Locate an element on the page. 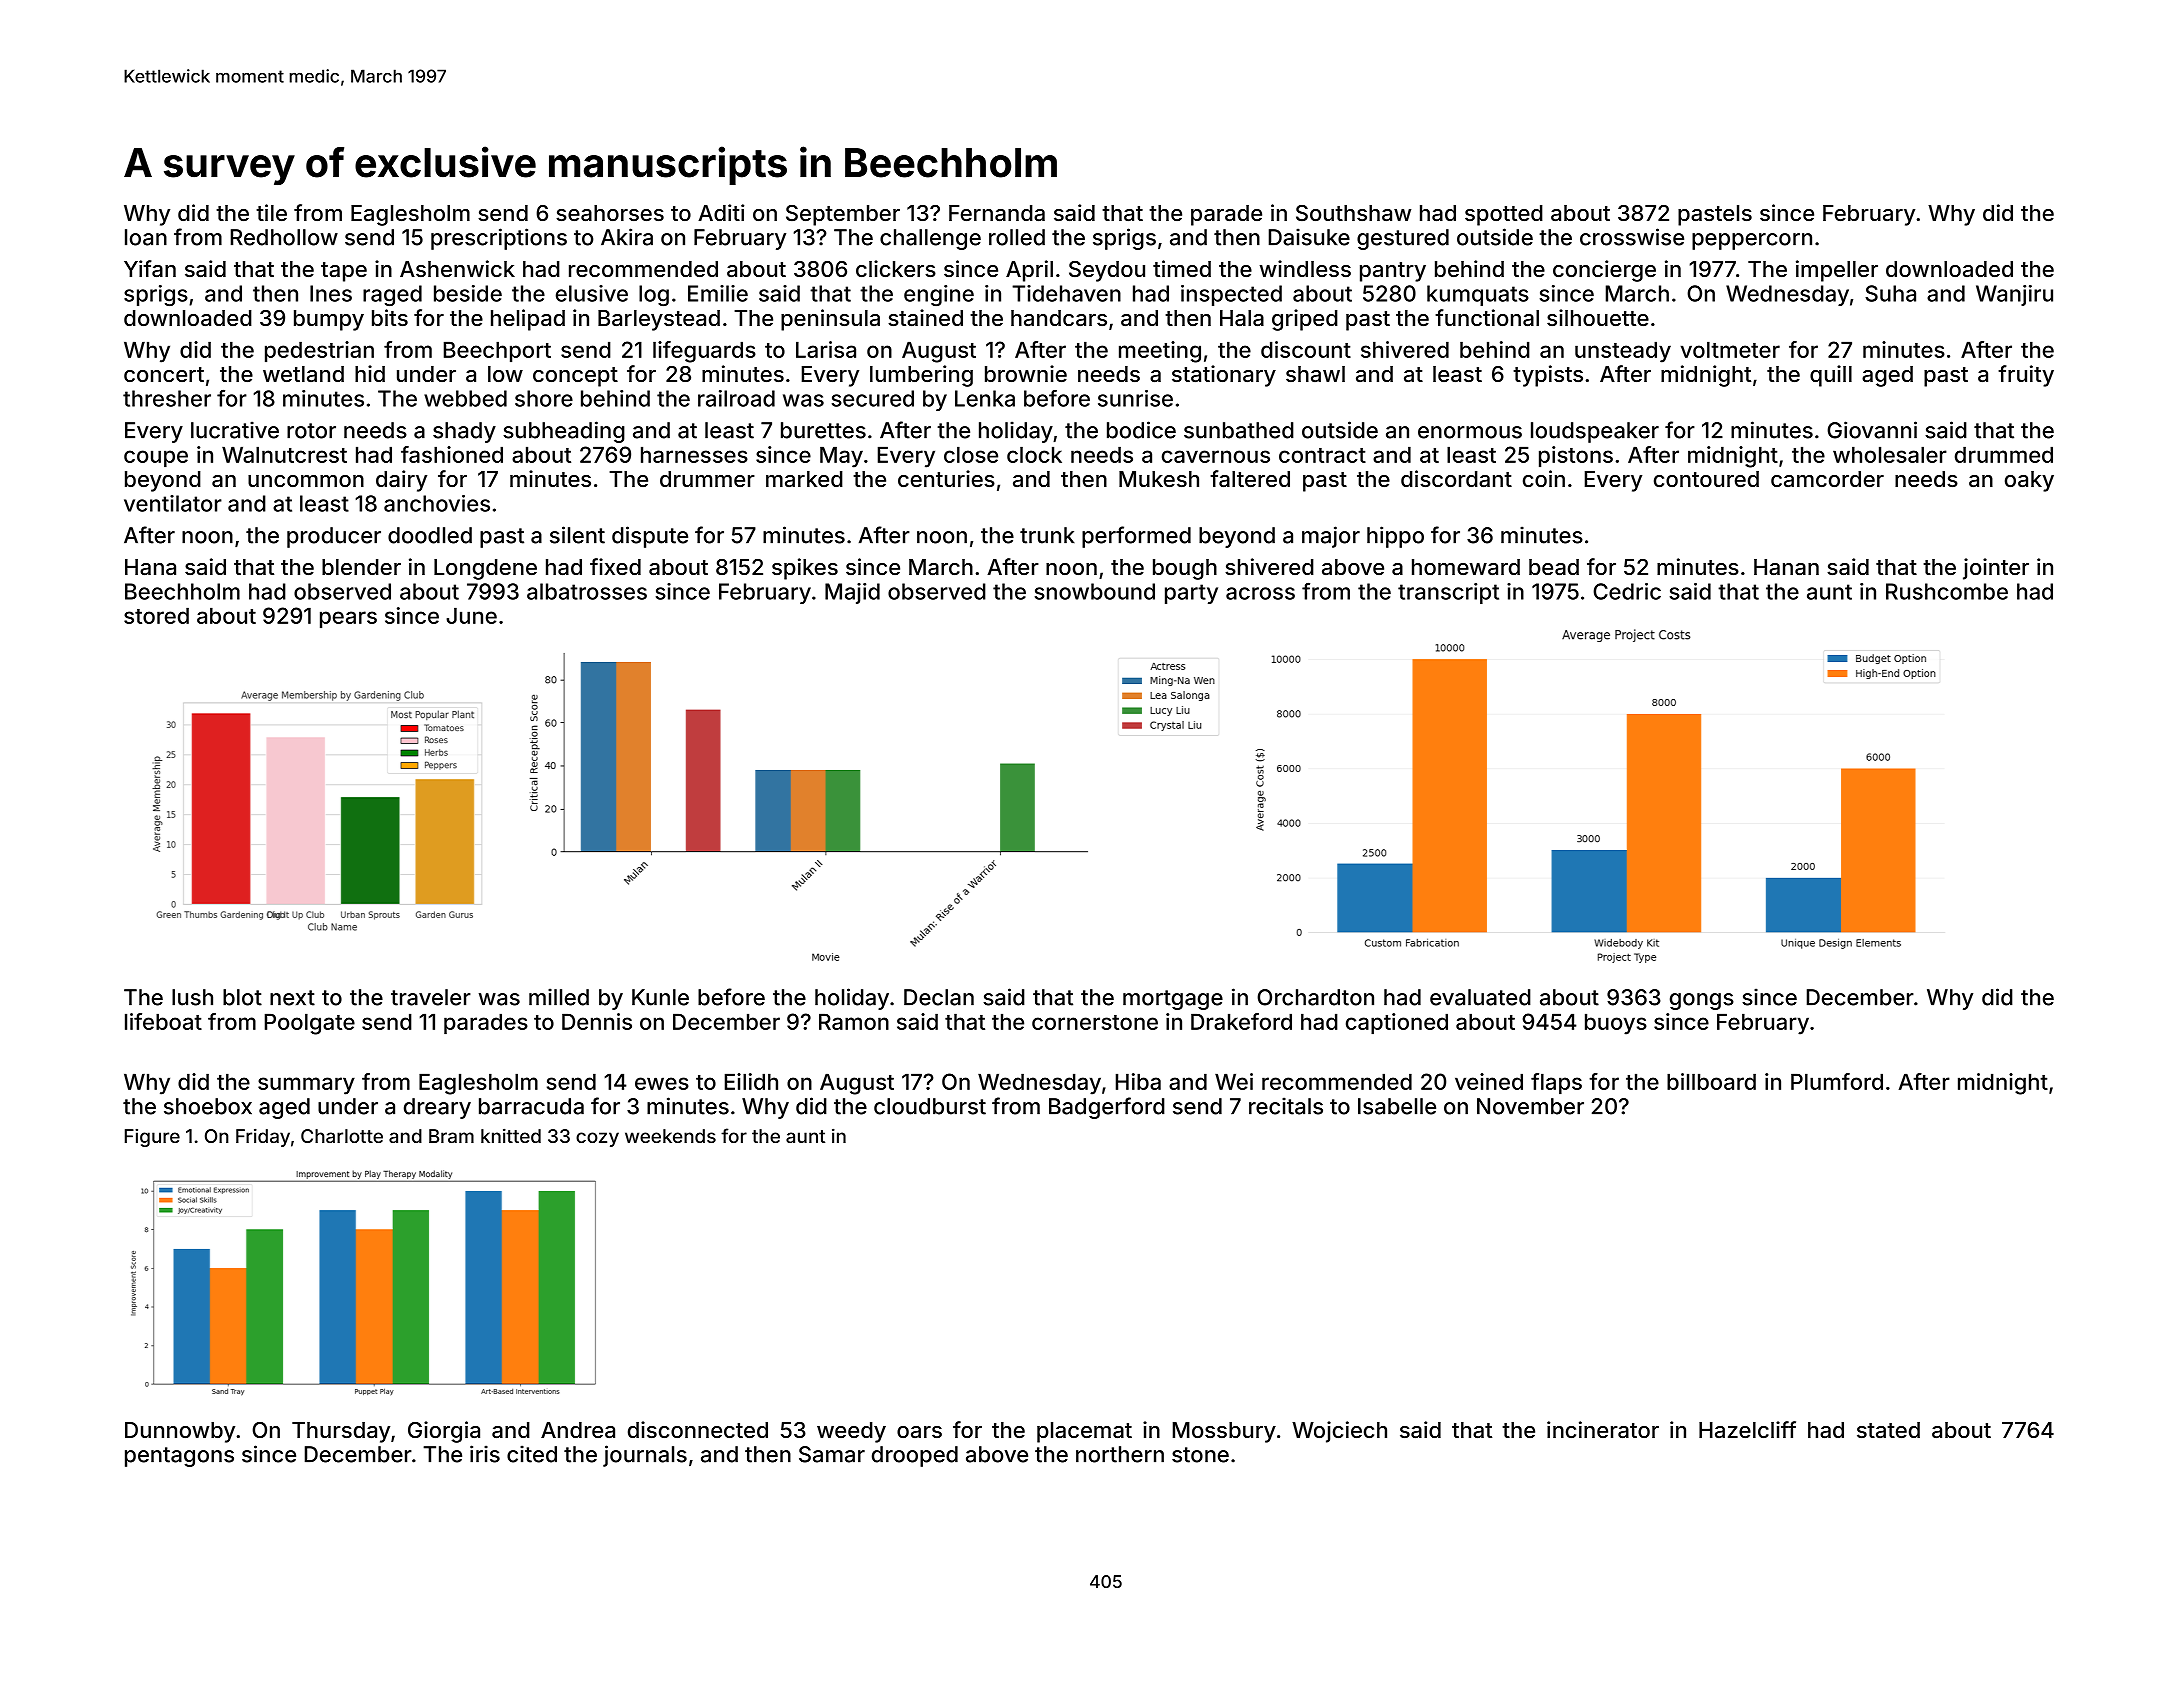 The width and height of the image is (2178, 1683). Dunnowby is located at coordinates (180, 1432).
